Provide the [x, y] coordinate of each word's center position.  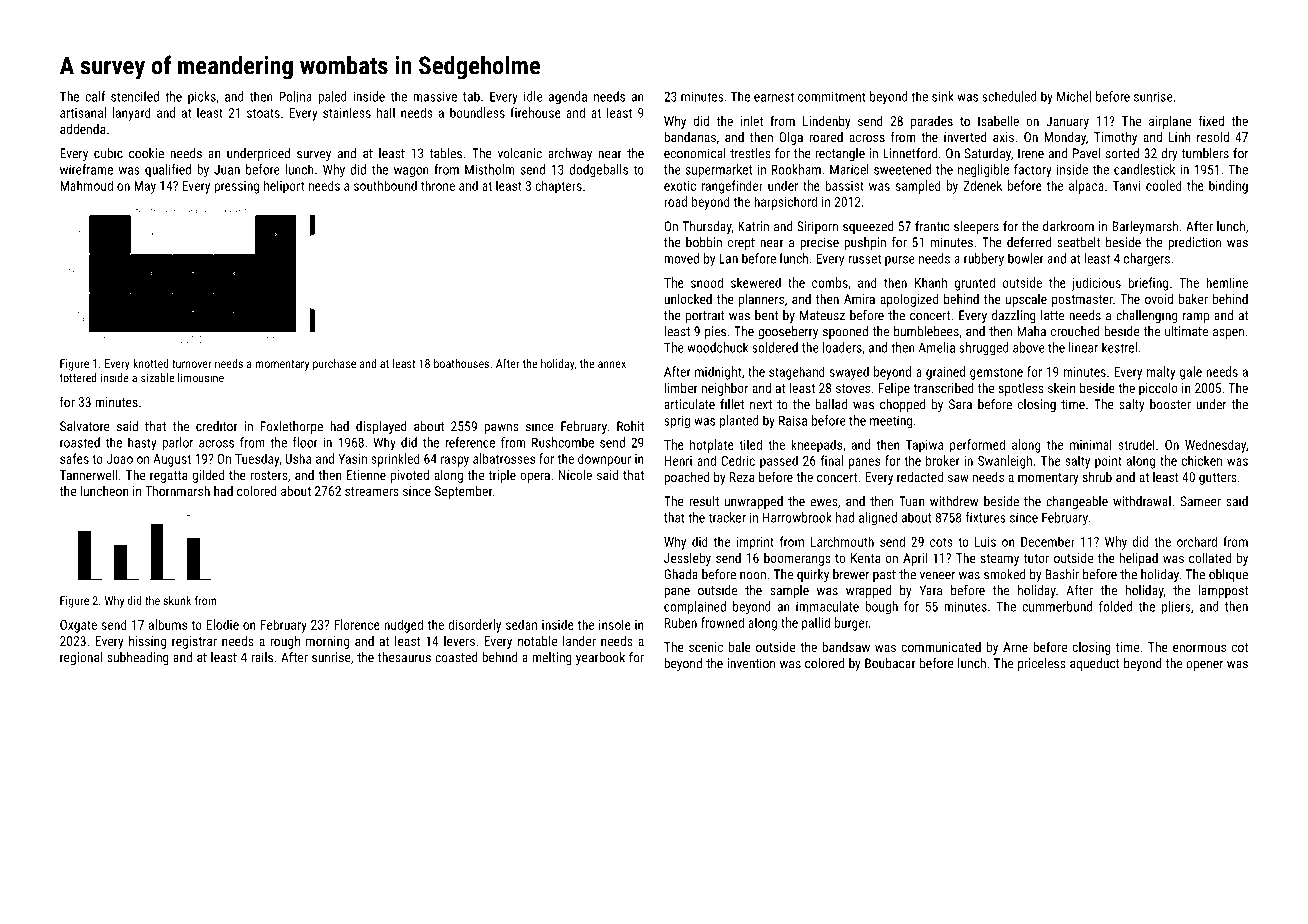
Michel [1074, 96]
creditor [216, 426]
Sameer [1201, 501]
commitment [832, 97]
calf [95, 96]
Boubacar [890, 663]
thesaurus [404, 657]
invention [751, 663]
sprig [677, 422]
